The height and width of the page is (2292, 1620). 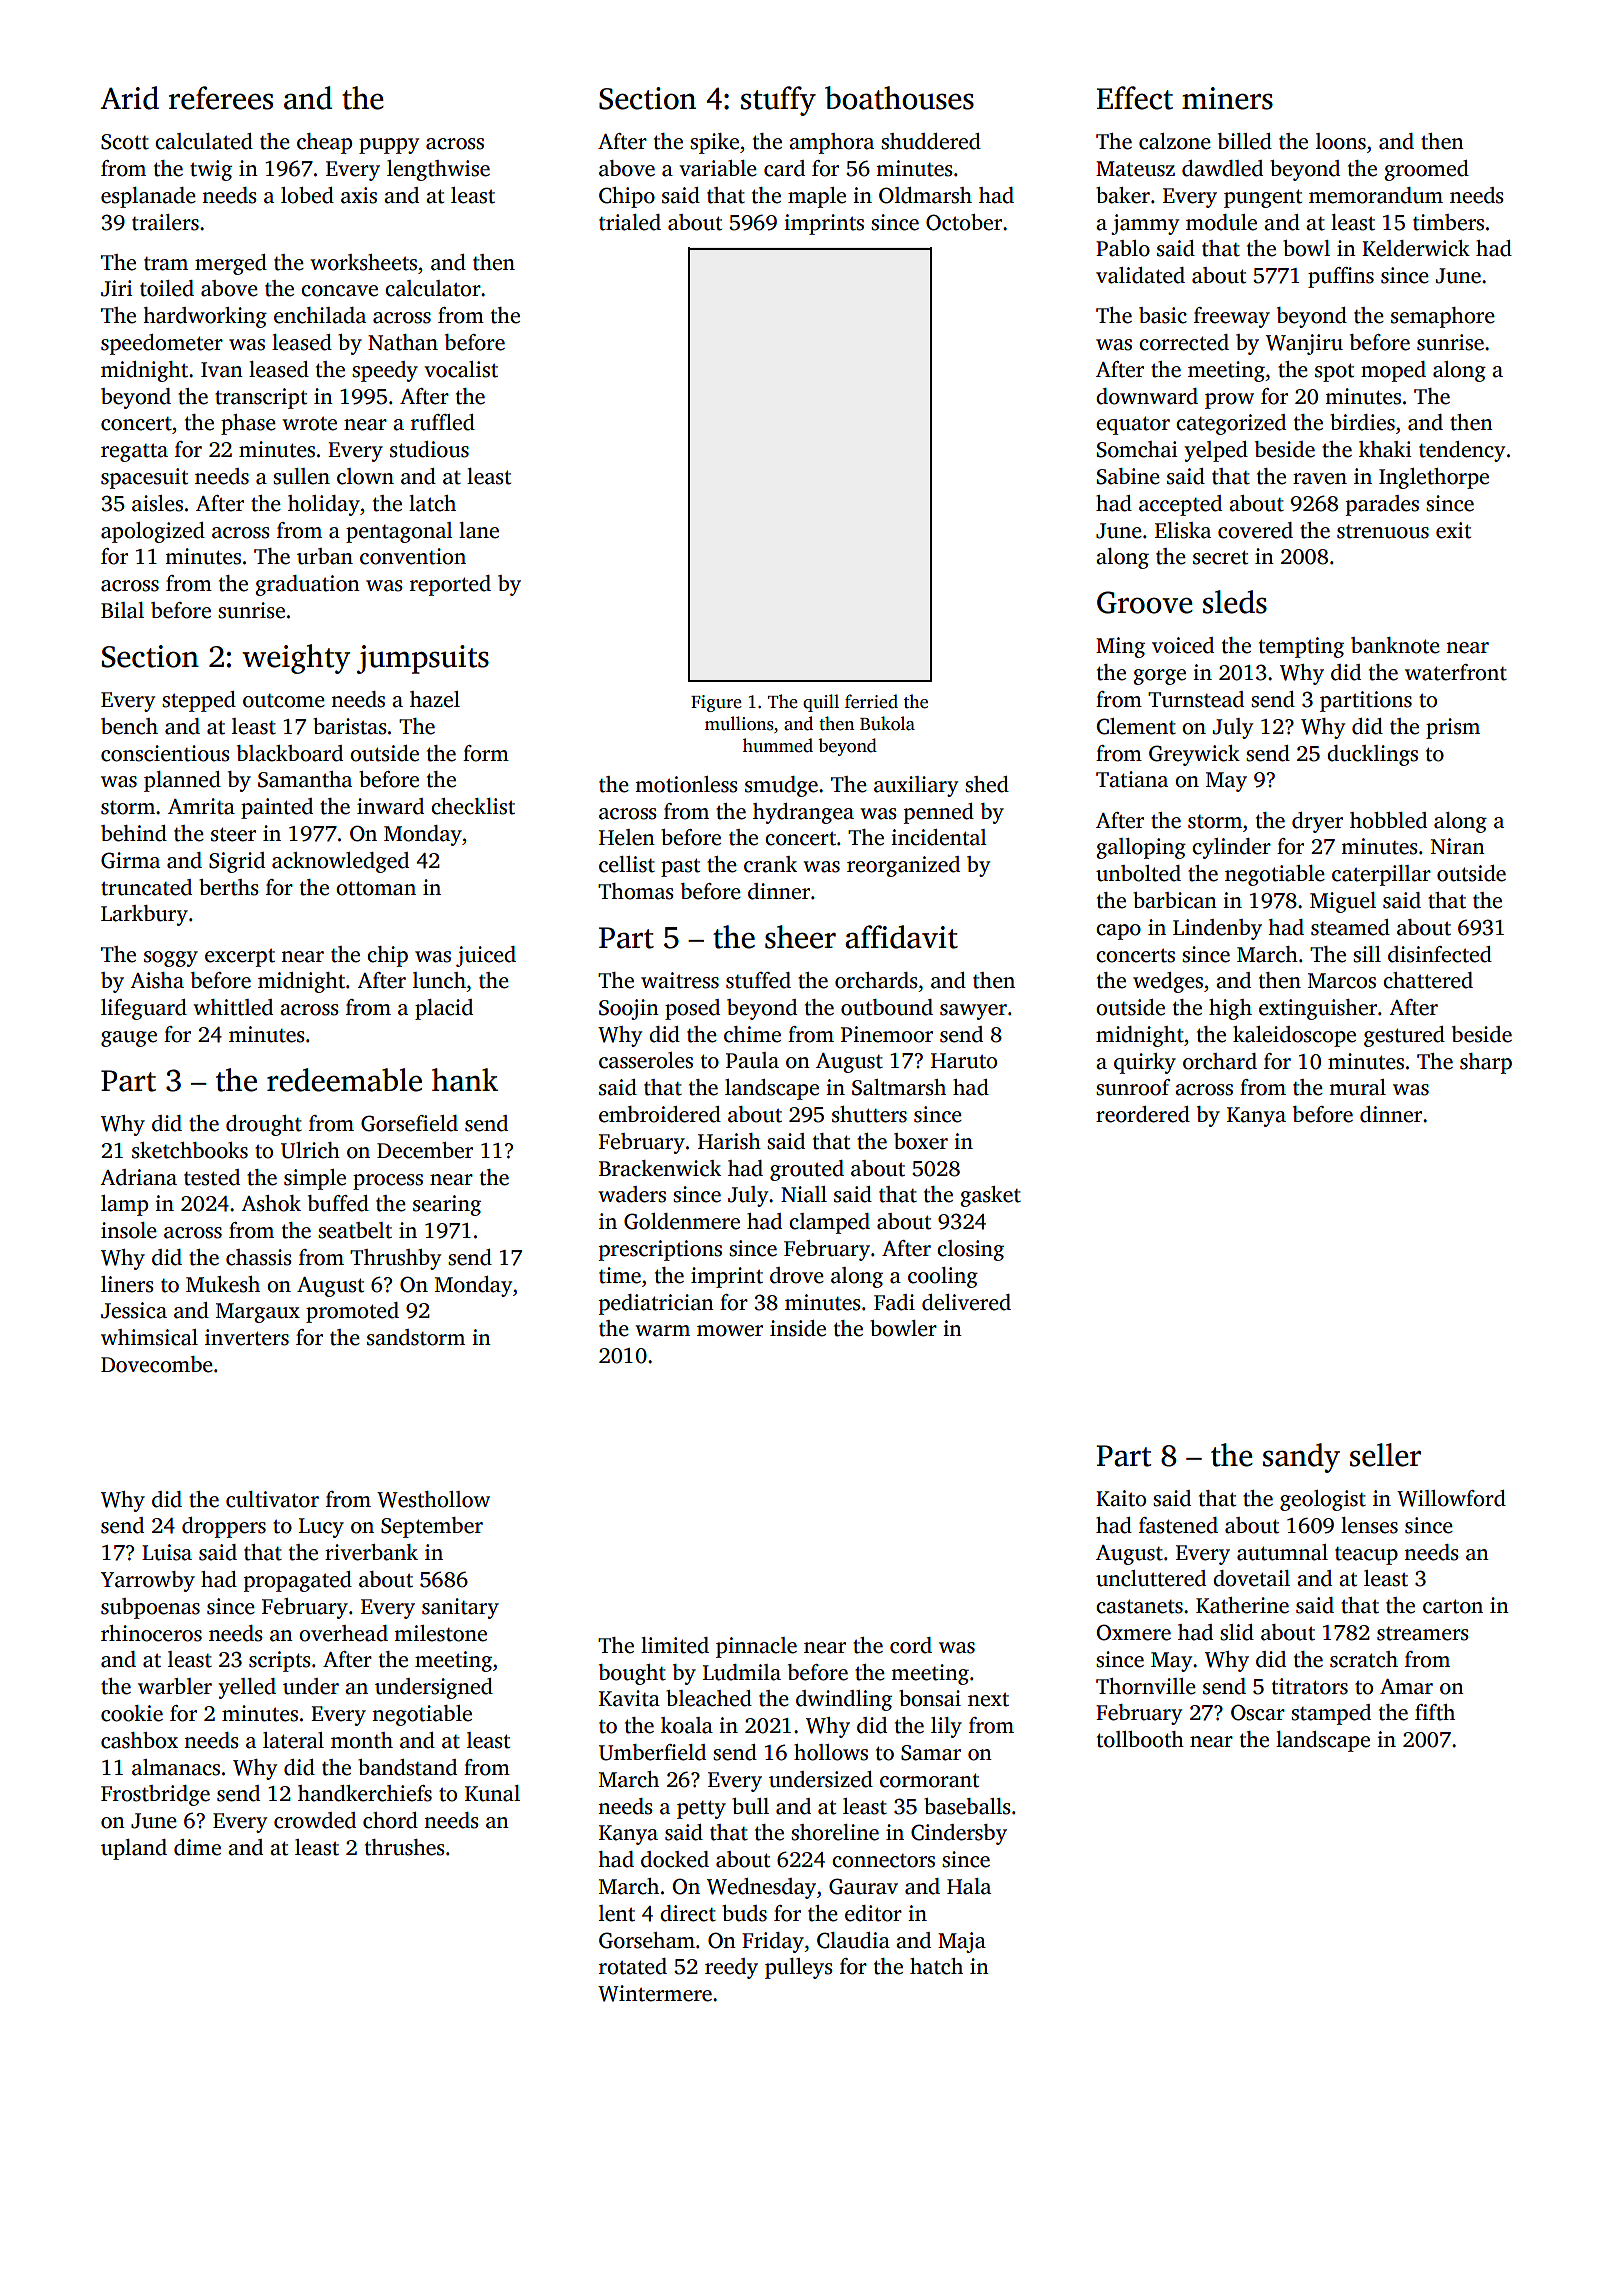 What do you see at coordinates (389, 146) in the page?
I see `puppy` at bounding box center [389, 146].
